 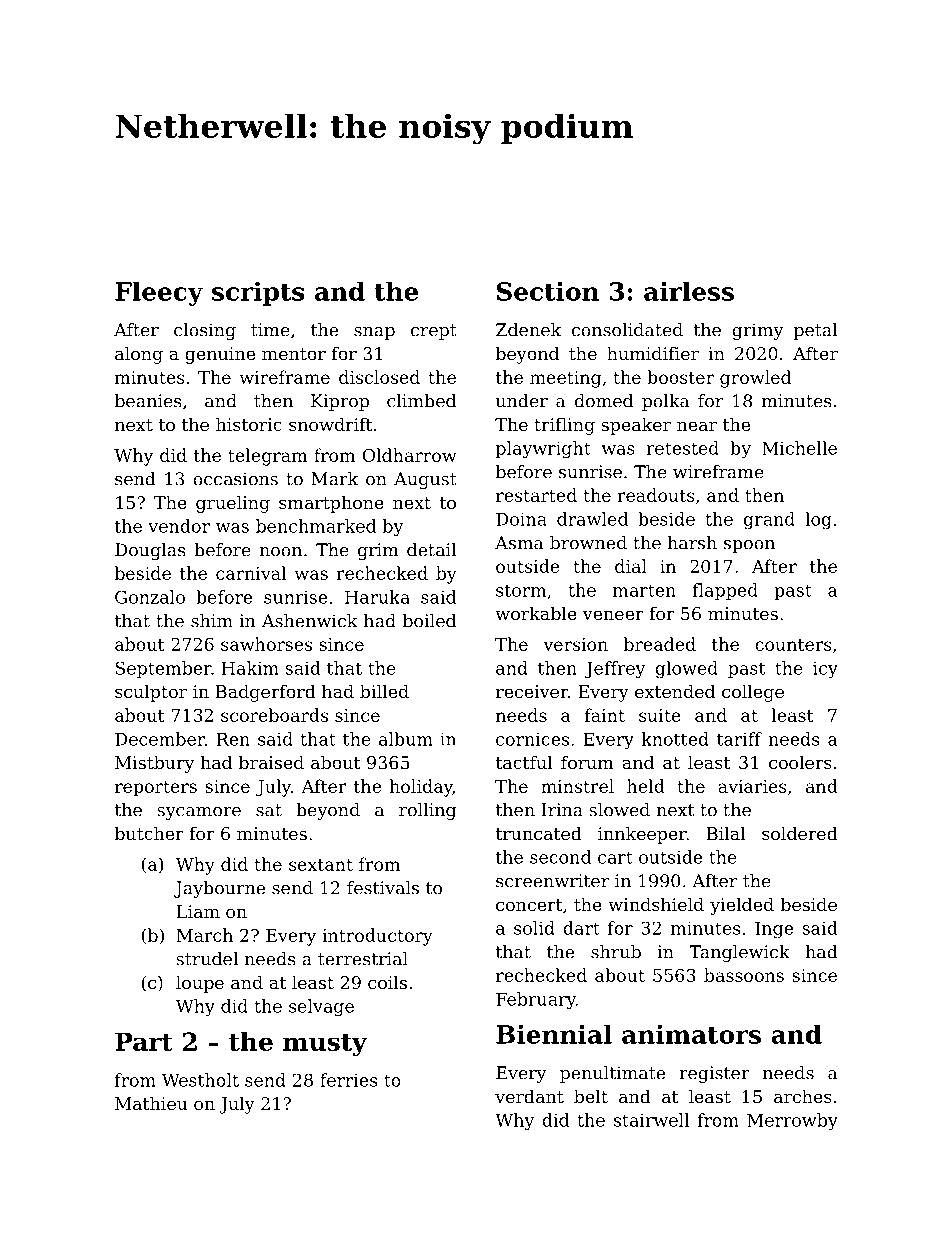 I want to click on speaker, so click(x=636, y=426).
